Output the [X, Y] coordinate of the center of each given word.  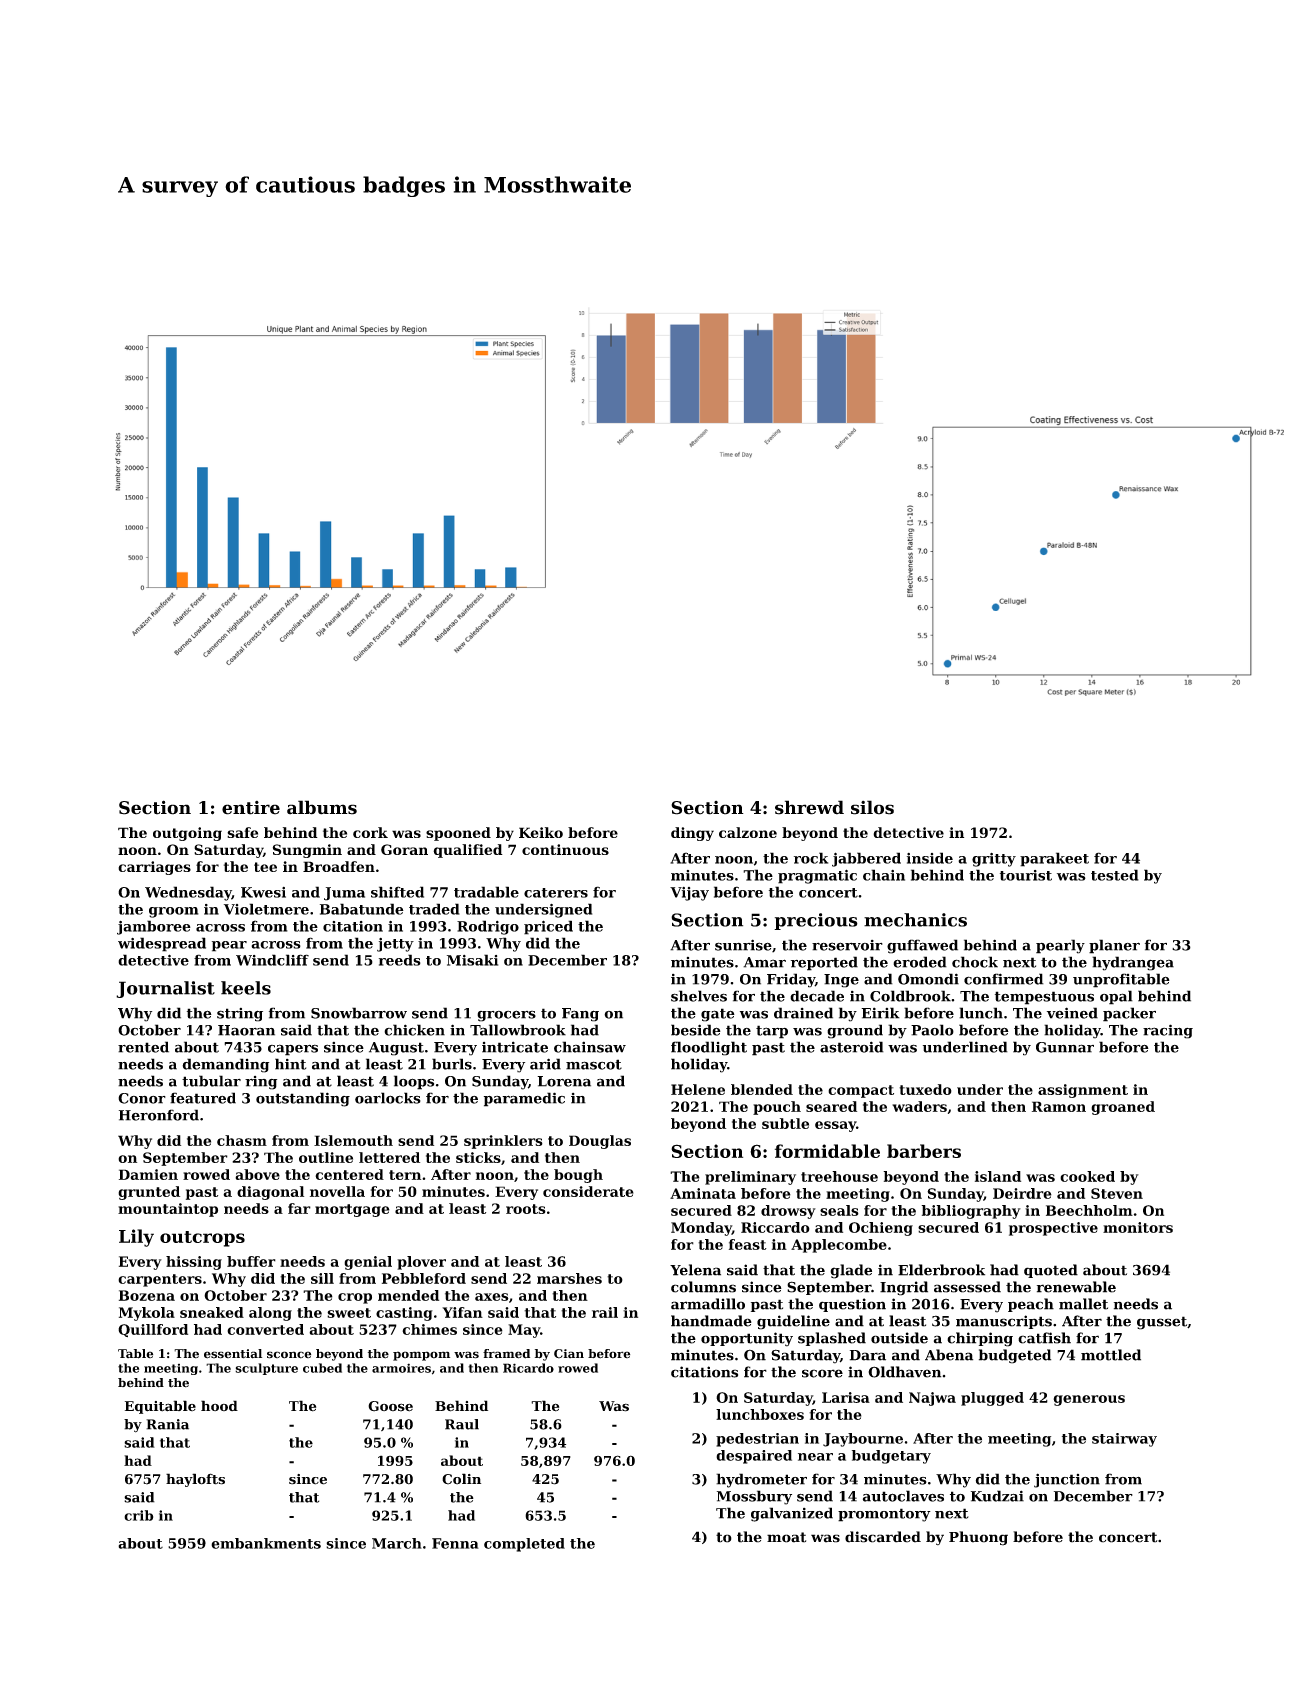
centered [349, 1174]
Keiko [541, 832]
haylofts [195, 1480]
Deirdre [1022, 1193]
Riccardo [775, 1227]
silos [872, 807]
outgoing [187, 834]
